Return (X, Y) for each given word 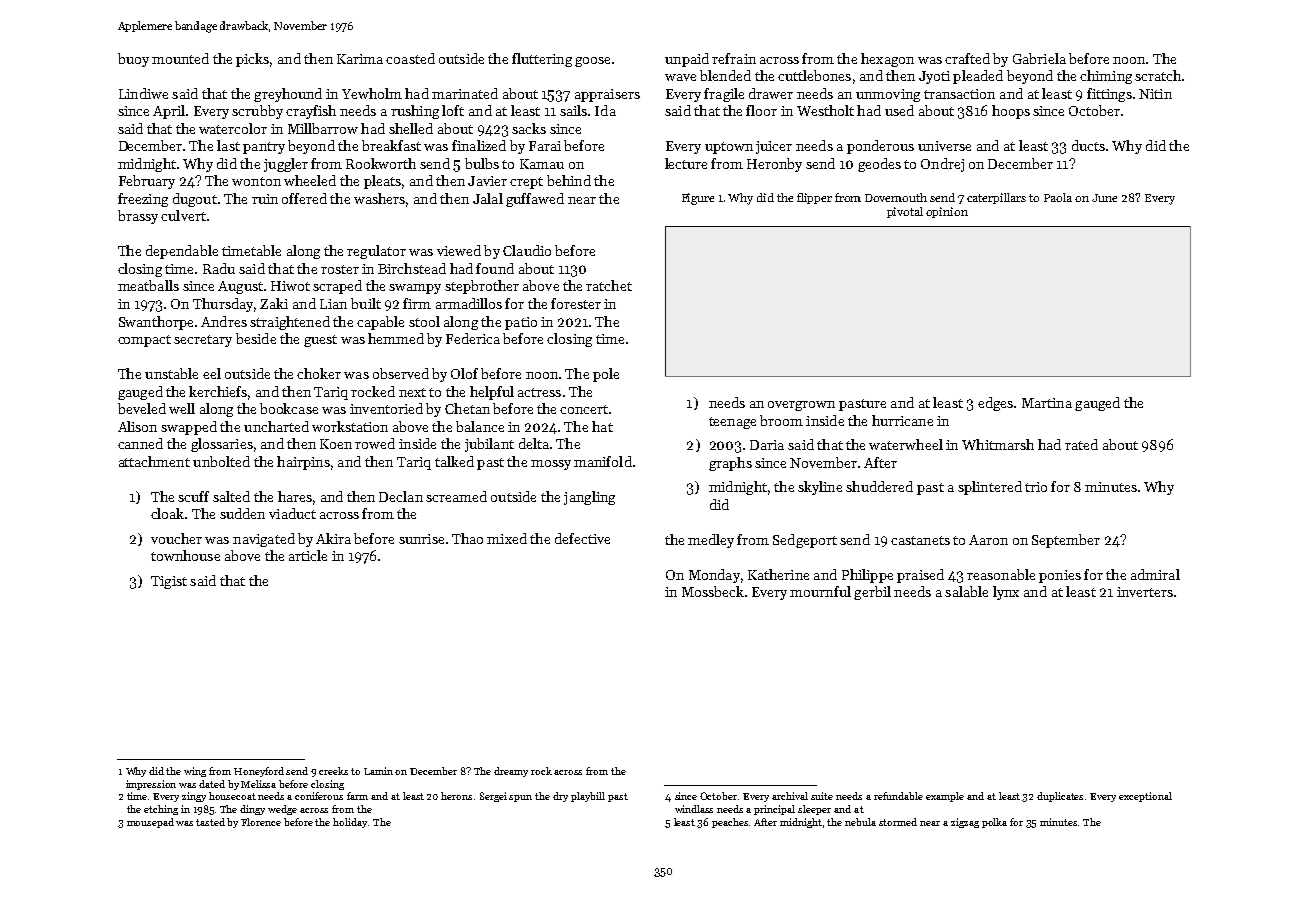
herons (456, 796)
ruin (265, 199)
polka (994, 823)
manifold (603, 461)
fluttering (542, 60)
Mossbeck (713, 591)
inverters (1145, 592)
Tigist (169, 582)
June (1104, 198)
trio (1036, 487)
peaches (730, 823)
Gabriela (1039, 58)
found (495, 268)
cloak (167, 513)
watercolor (233, 128)
